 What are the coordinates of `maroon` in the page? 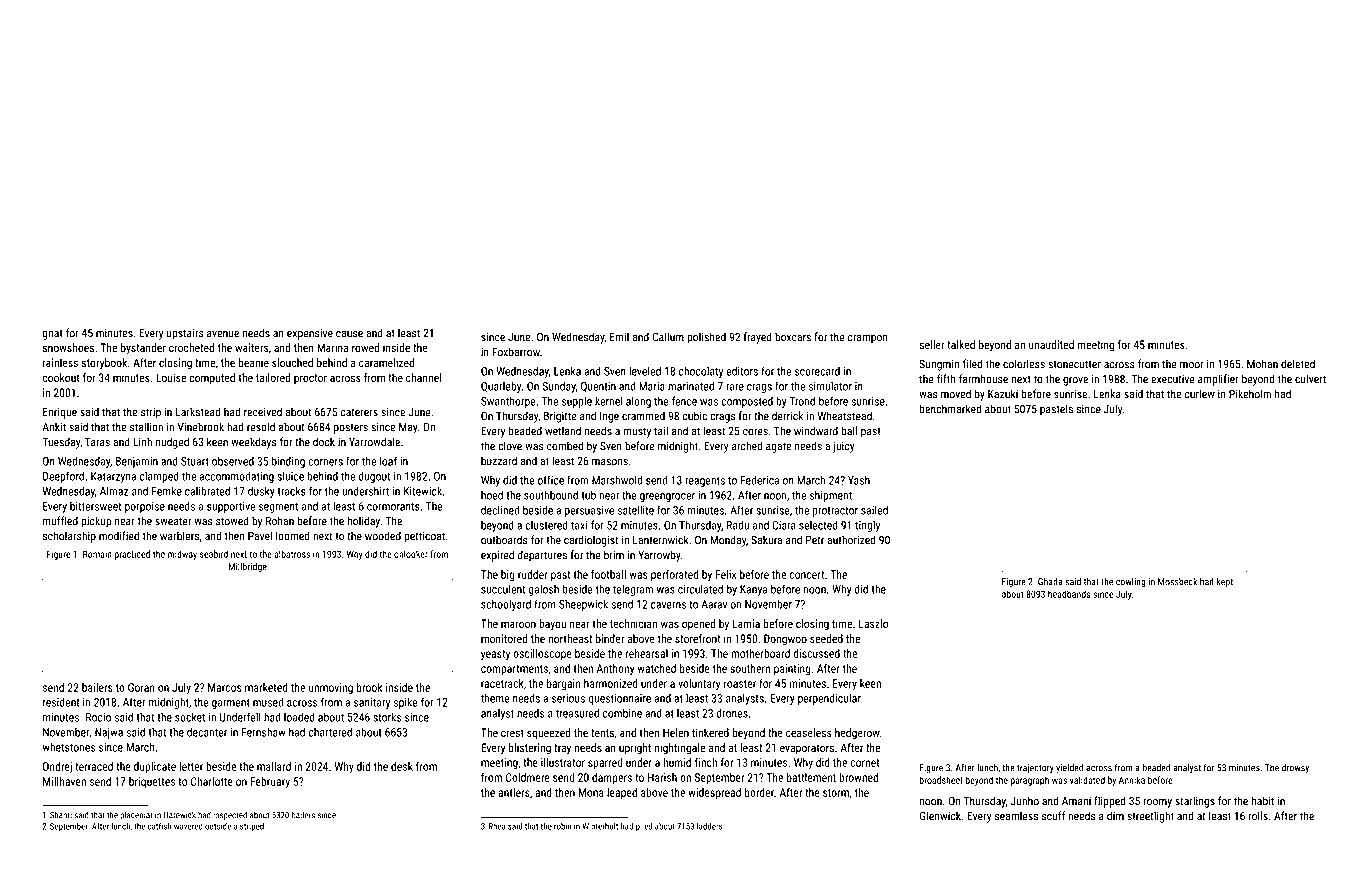 It's located at (518, 624).
